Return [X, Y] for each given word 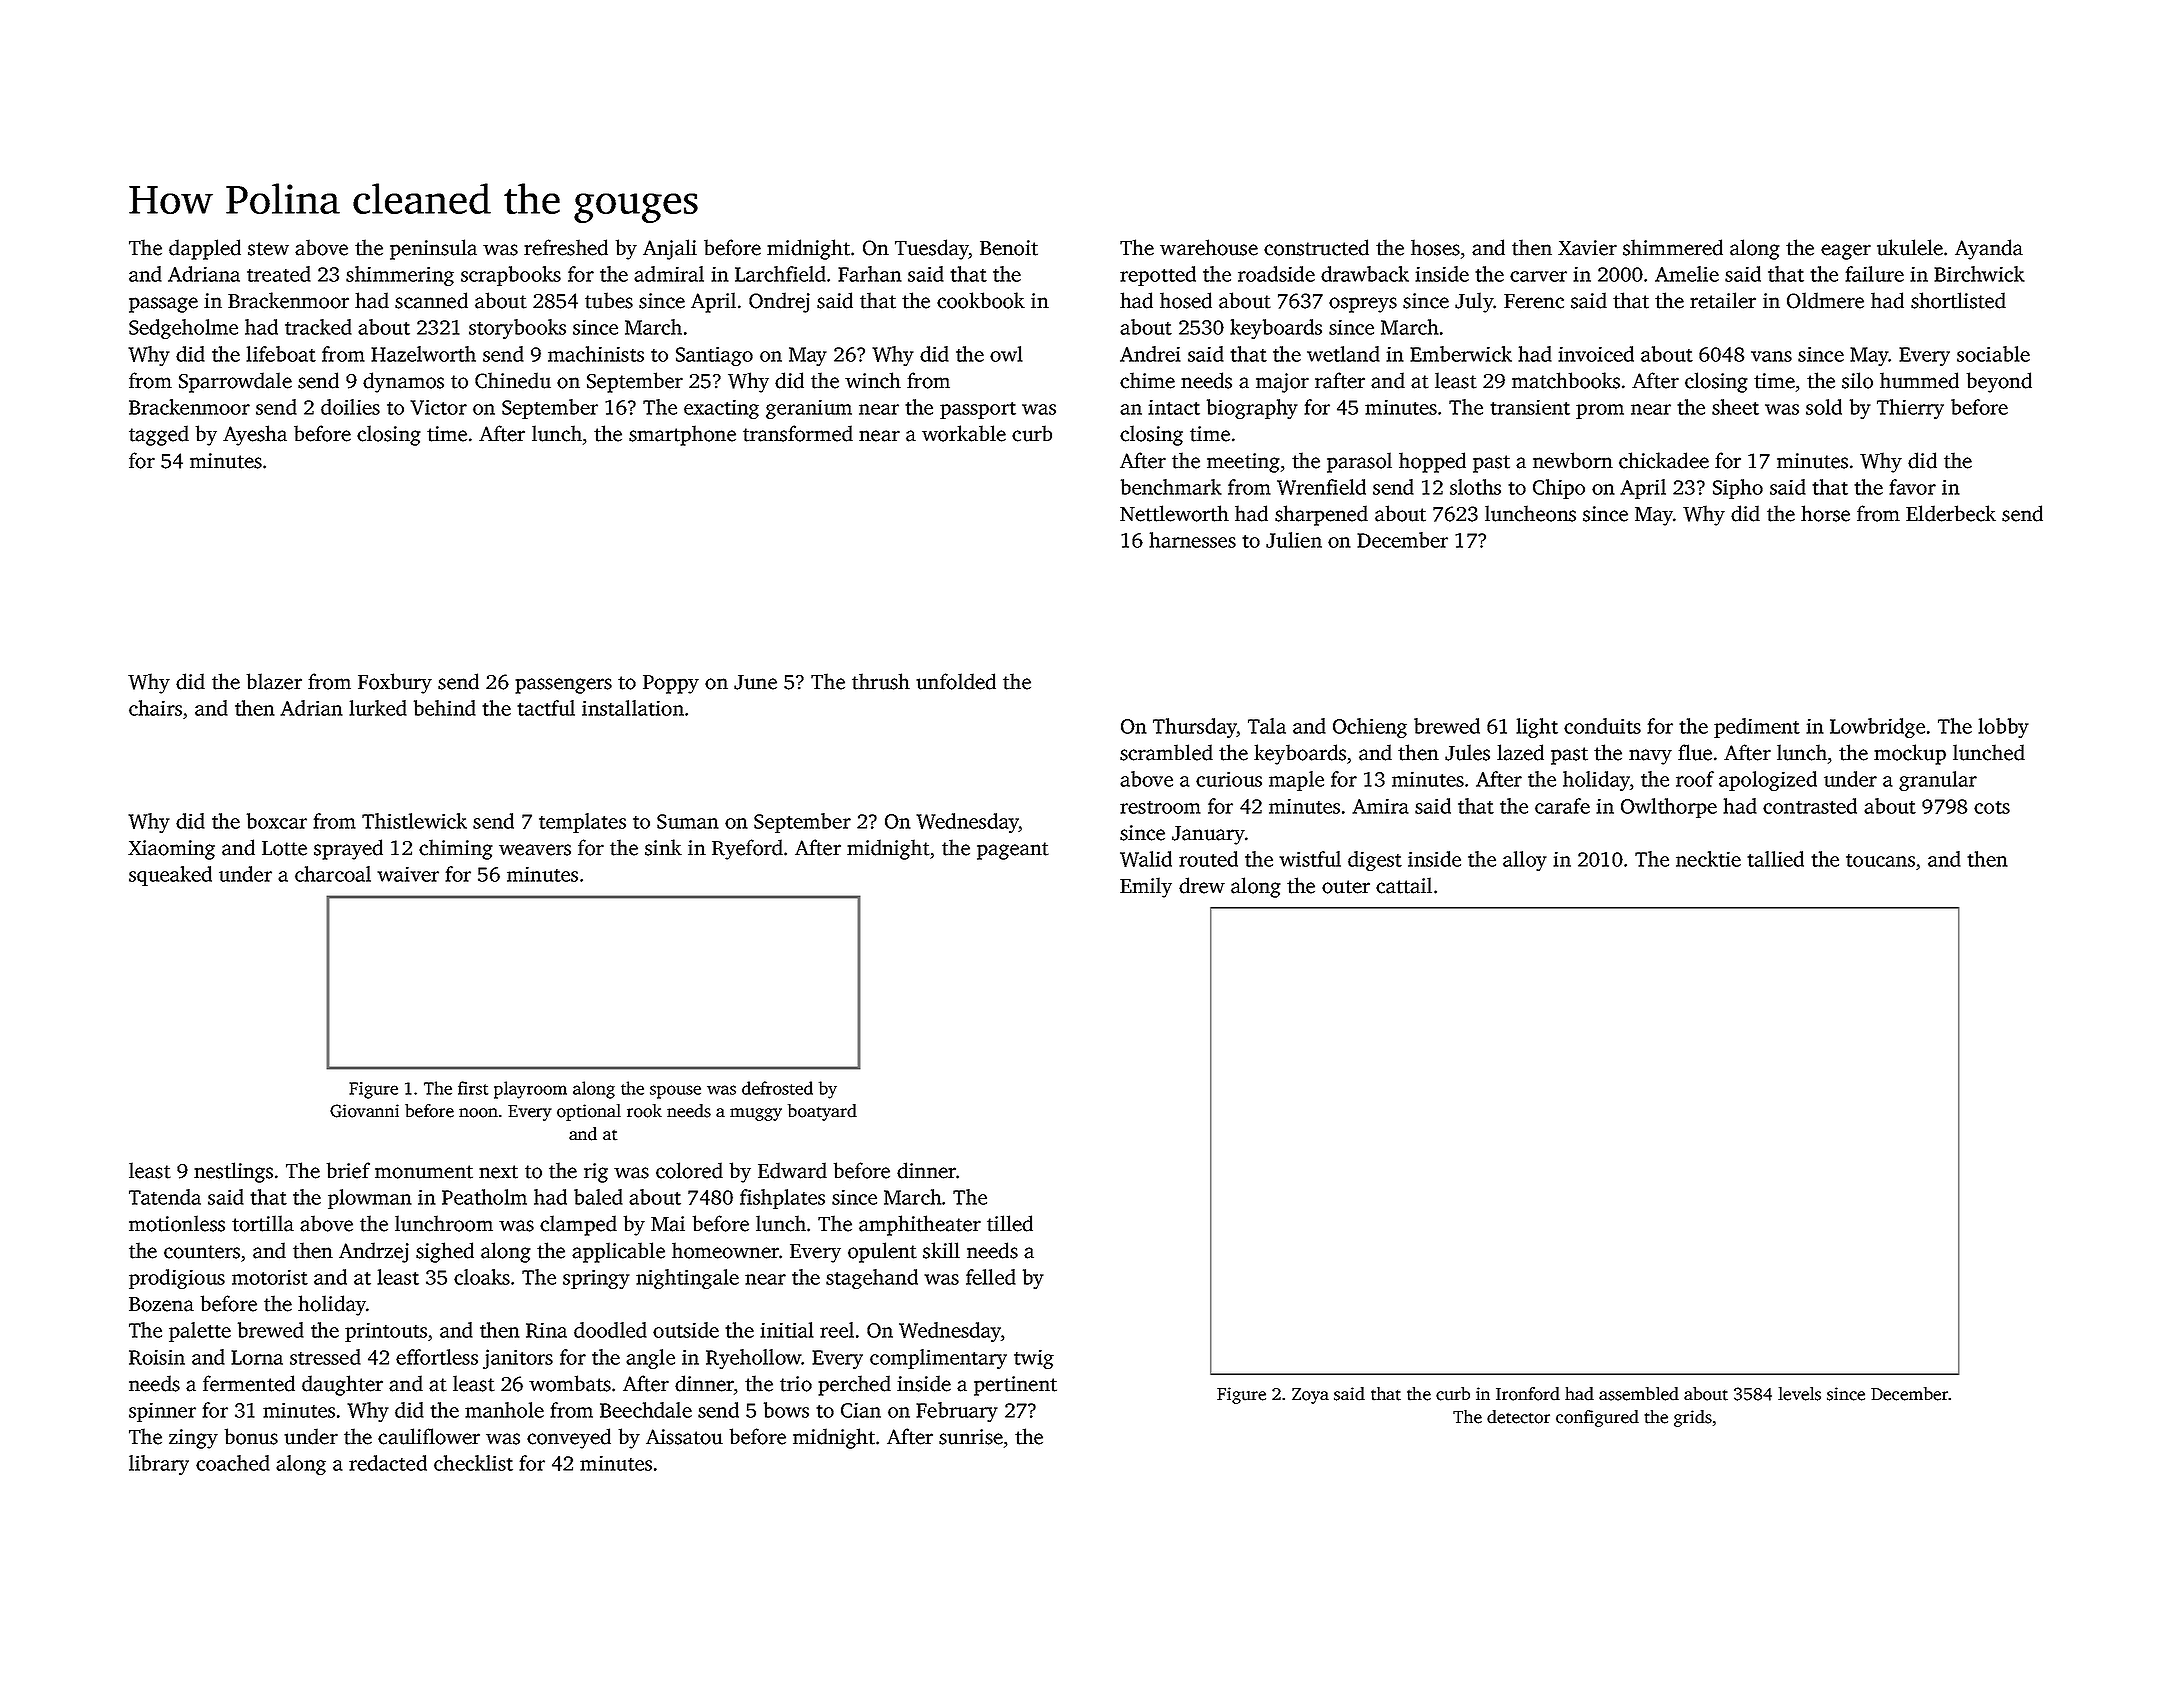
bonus [251, 1436]
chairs [155, 708]
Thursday [1195, 728]
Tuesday [932, 249]
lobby [2003, 728]
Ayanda [1989, 249]
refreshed [566, 247]
